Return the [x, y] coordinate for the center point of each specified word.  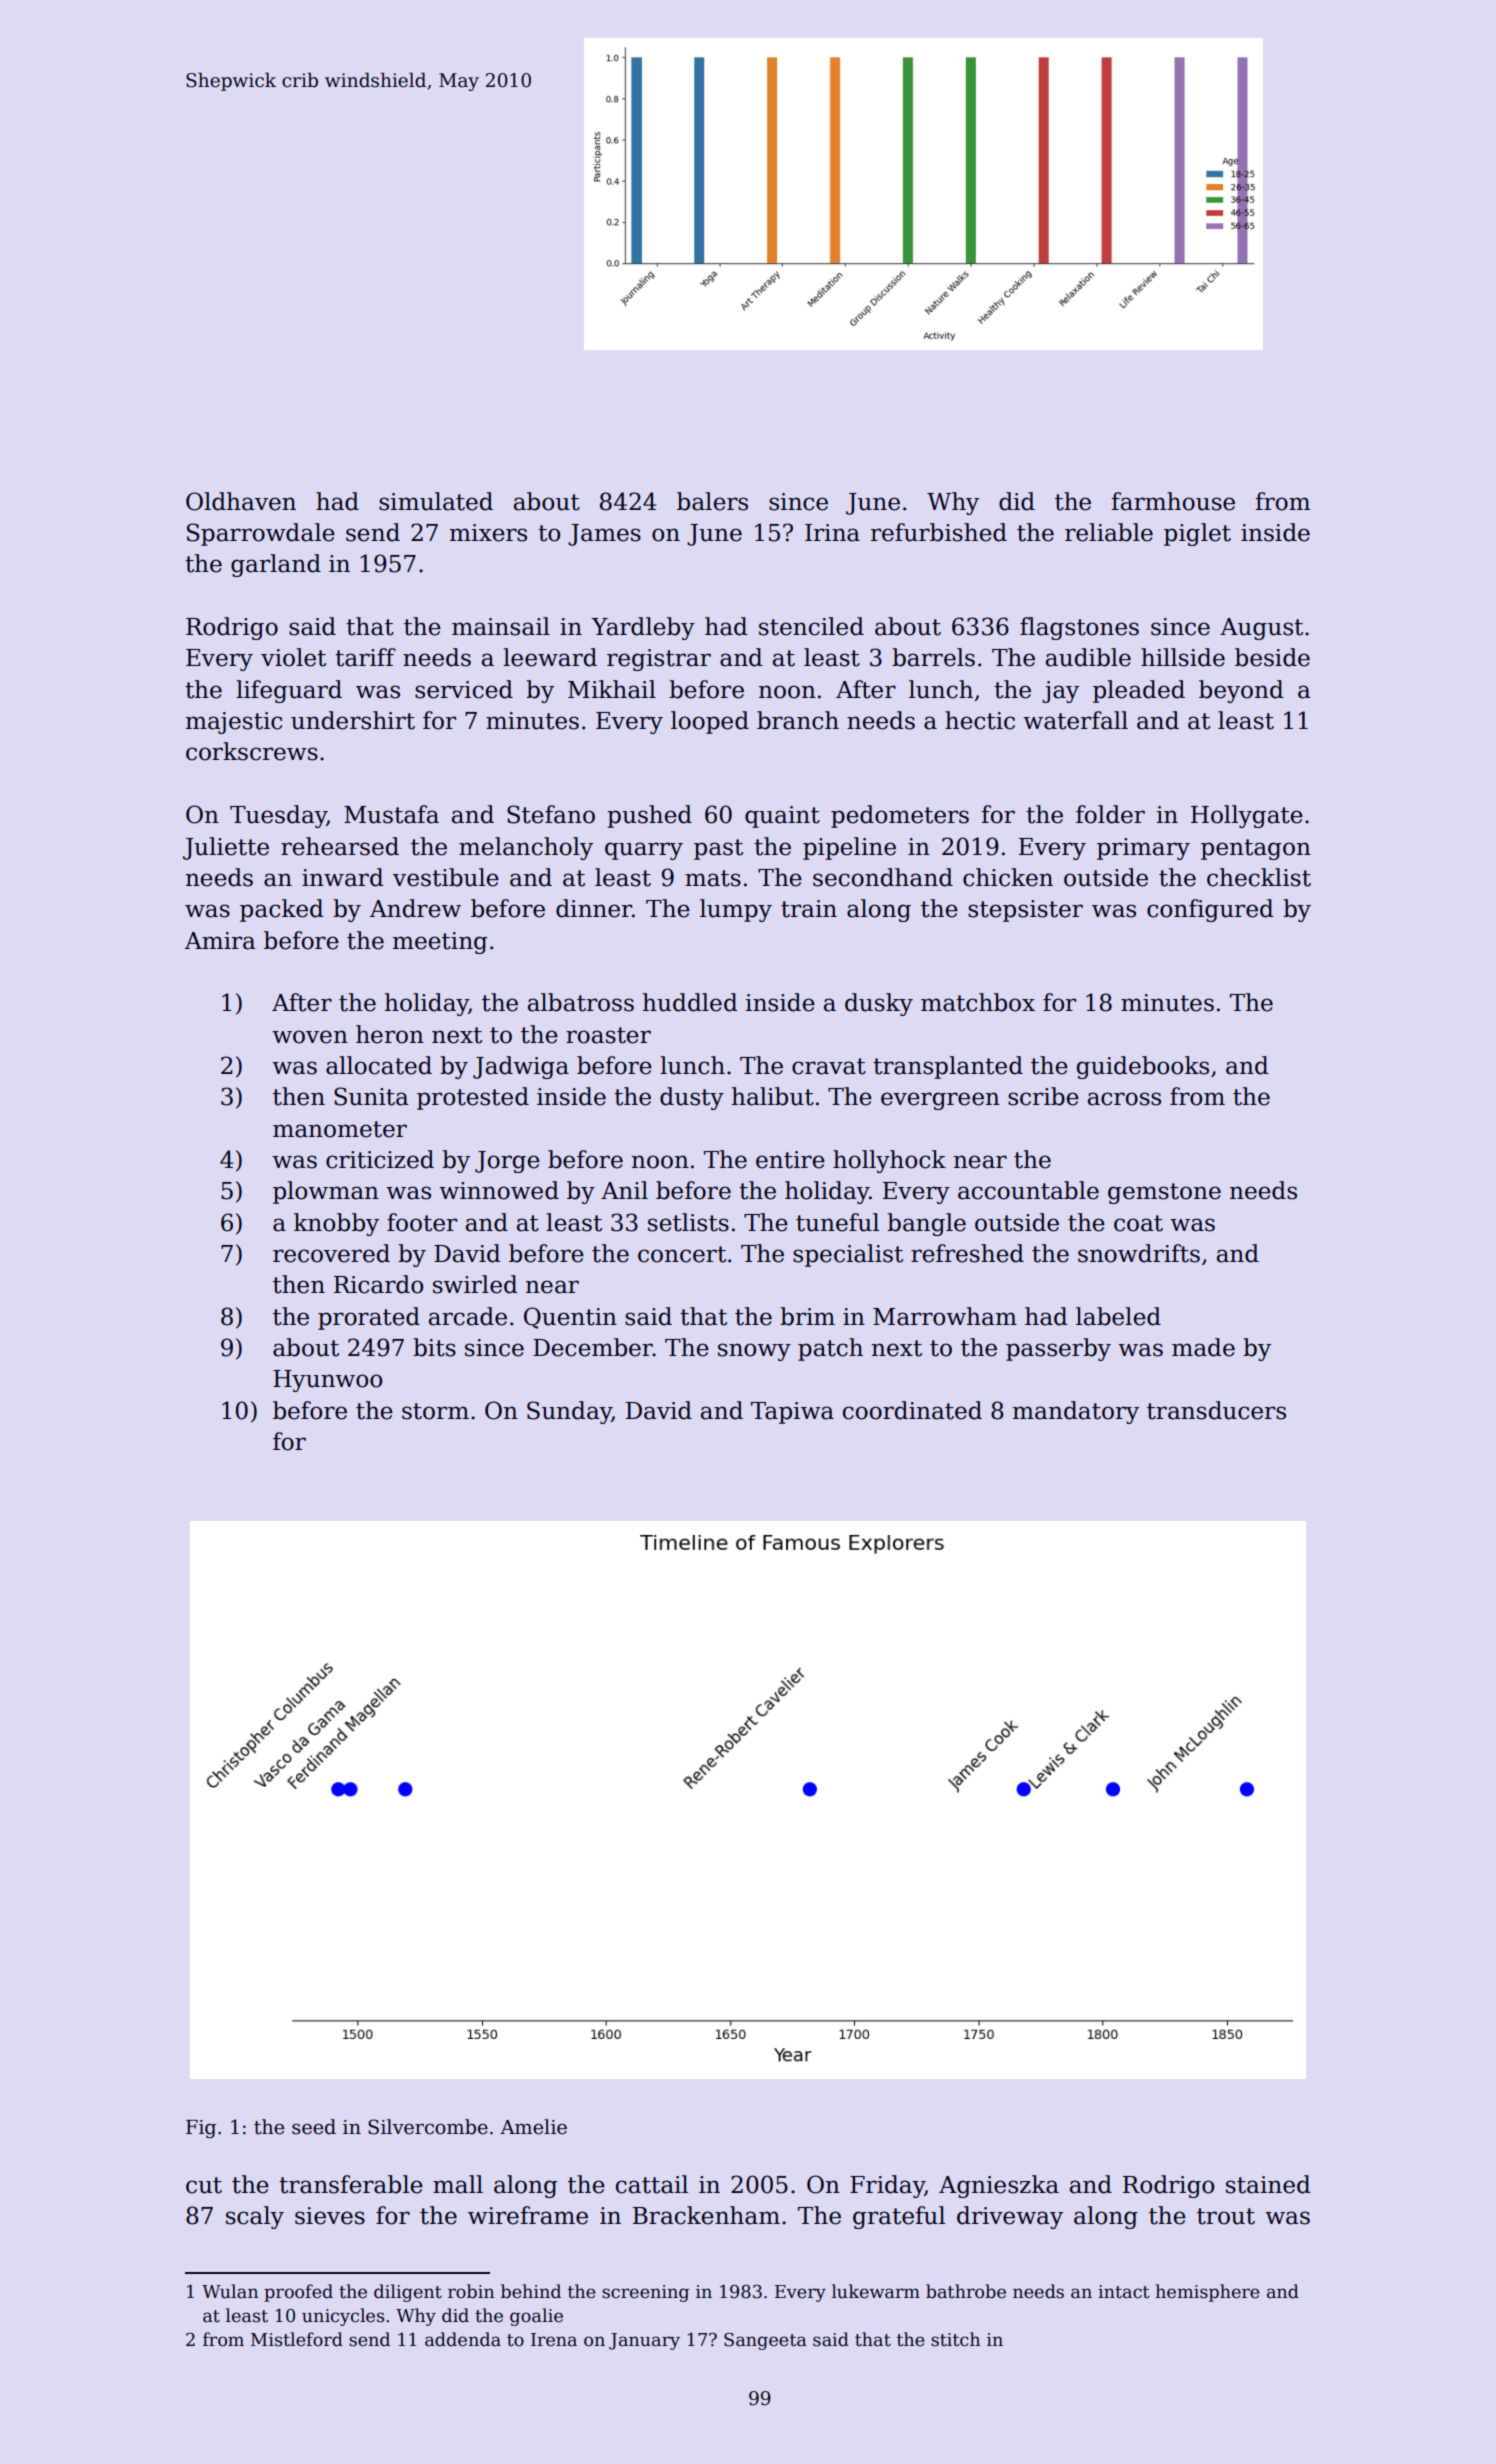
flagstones [1079, 628]
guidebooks [1142, 1067]
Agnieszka [999, 2186]
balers [712, 501]
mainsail [501, 626]
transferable [351, 2184]
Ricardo [378, 1284]
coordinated [912, 1410]
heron [390, 1034]
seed [314, 2127]
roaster [608, 1035]
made [1203, 1347]
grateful [899, 2217]
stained [1268, 2184]
